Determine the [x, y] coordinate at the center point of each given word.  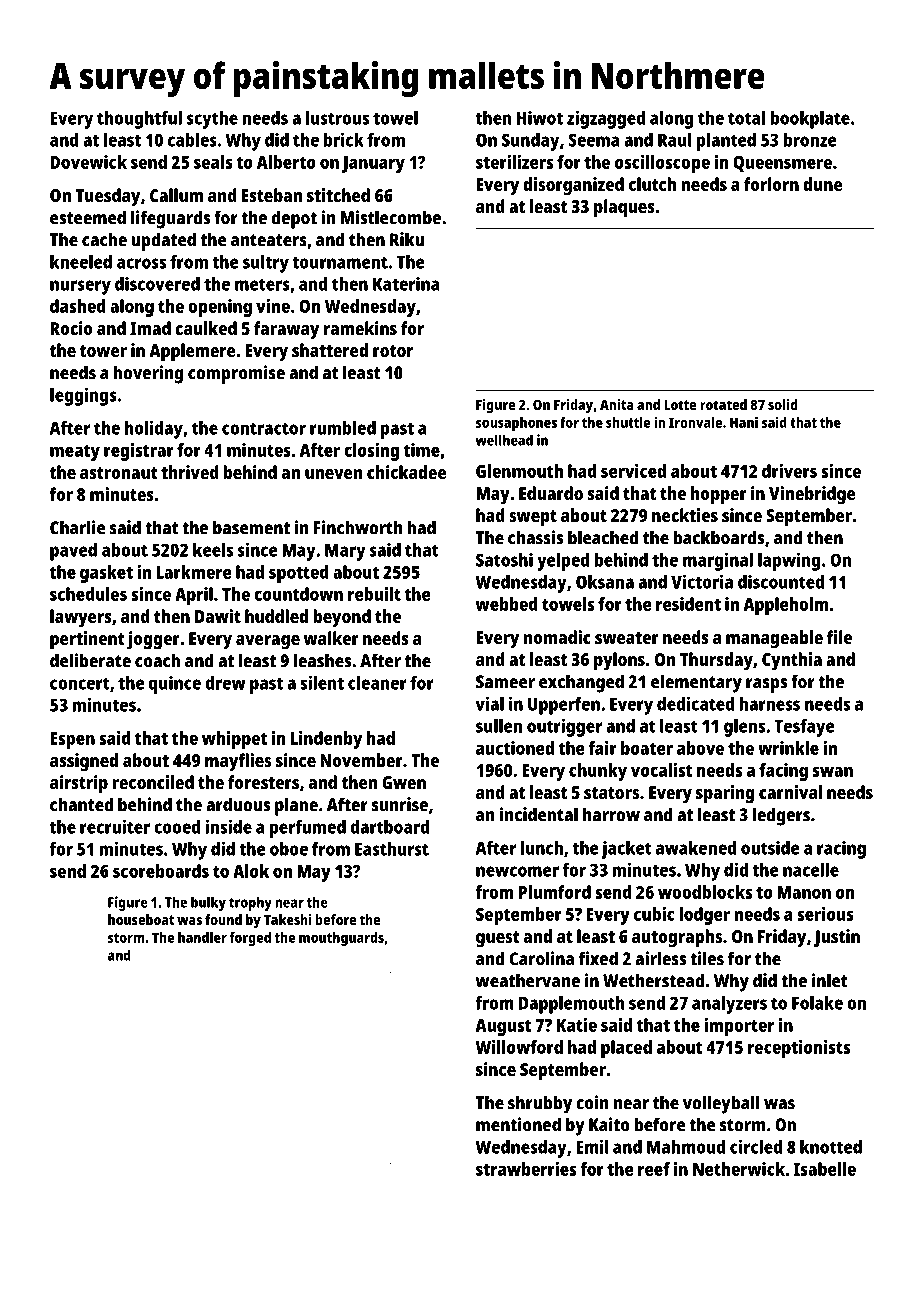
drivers [789, 471]
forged [250, 939]
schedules [88, 594]
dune [822, 184]
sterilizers [514, 162]
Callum [176, 195]
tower [103, 351]
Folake [817, 1003]
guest [498, 939]
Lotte [680, 405]
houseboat [141, 919]
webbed [507, 604]
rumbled [343, 428]
